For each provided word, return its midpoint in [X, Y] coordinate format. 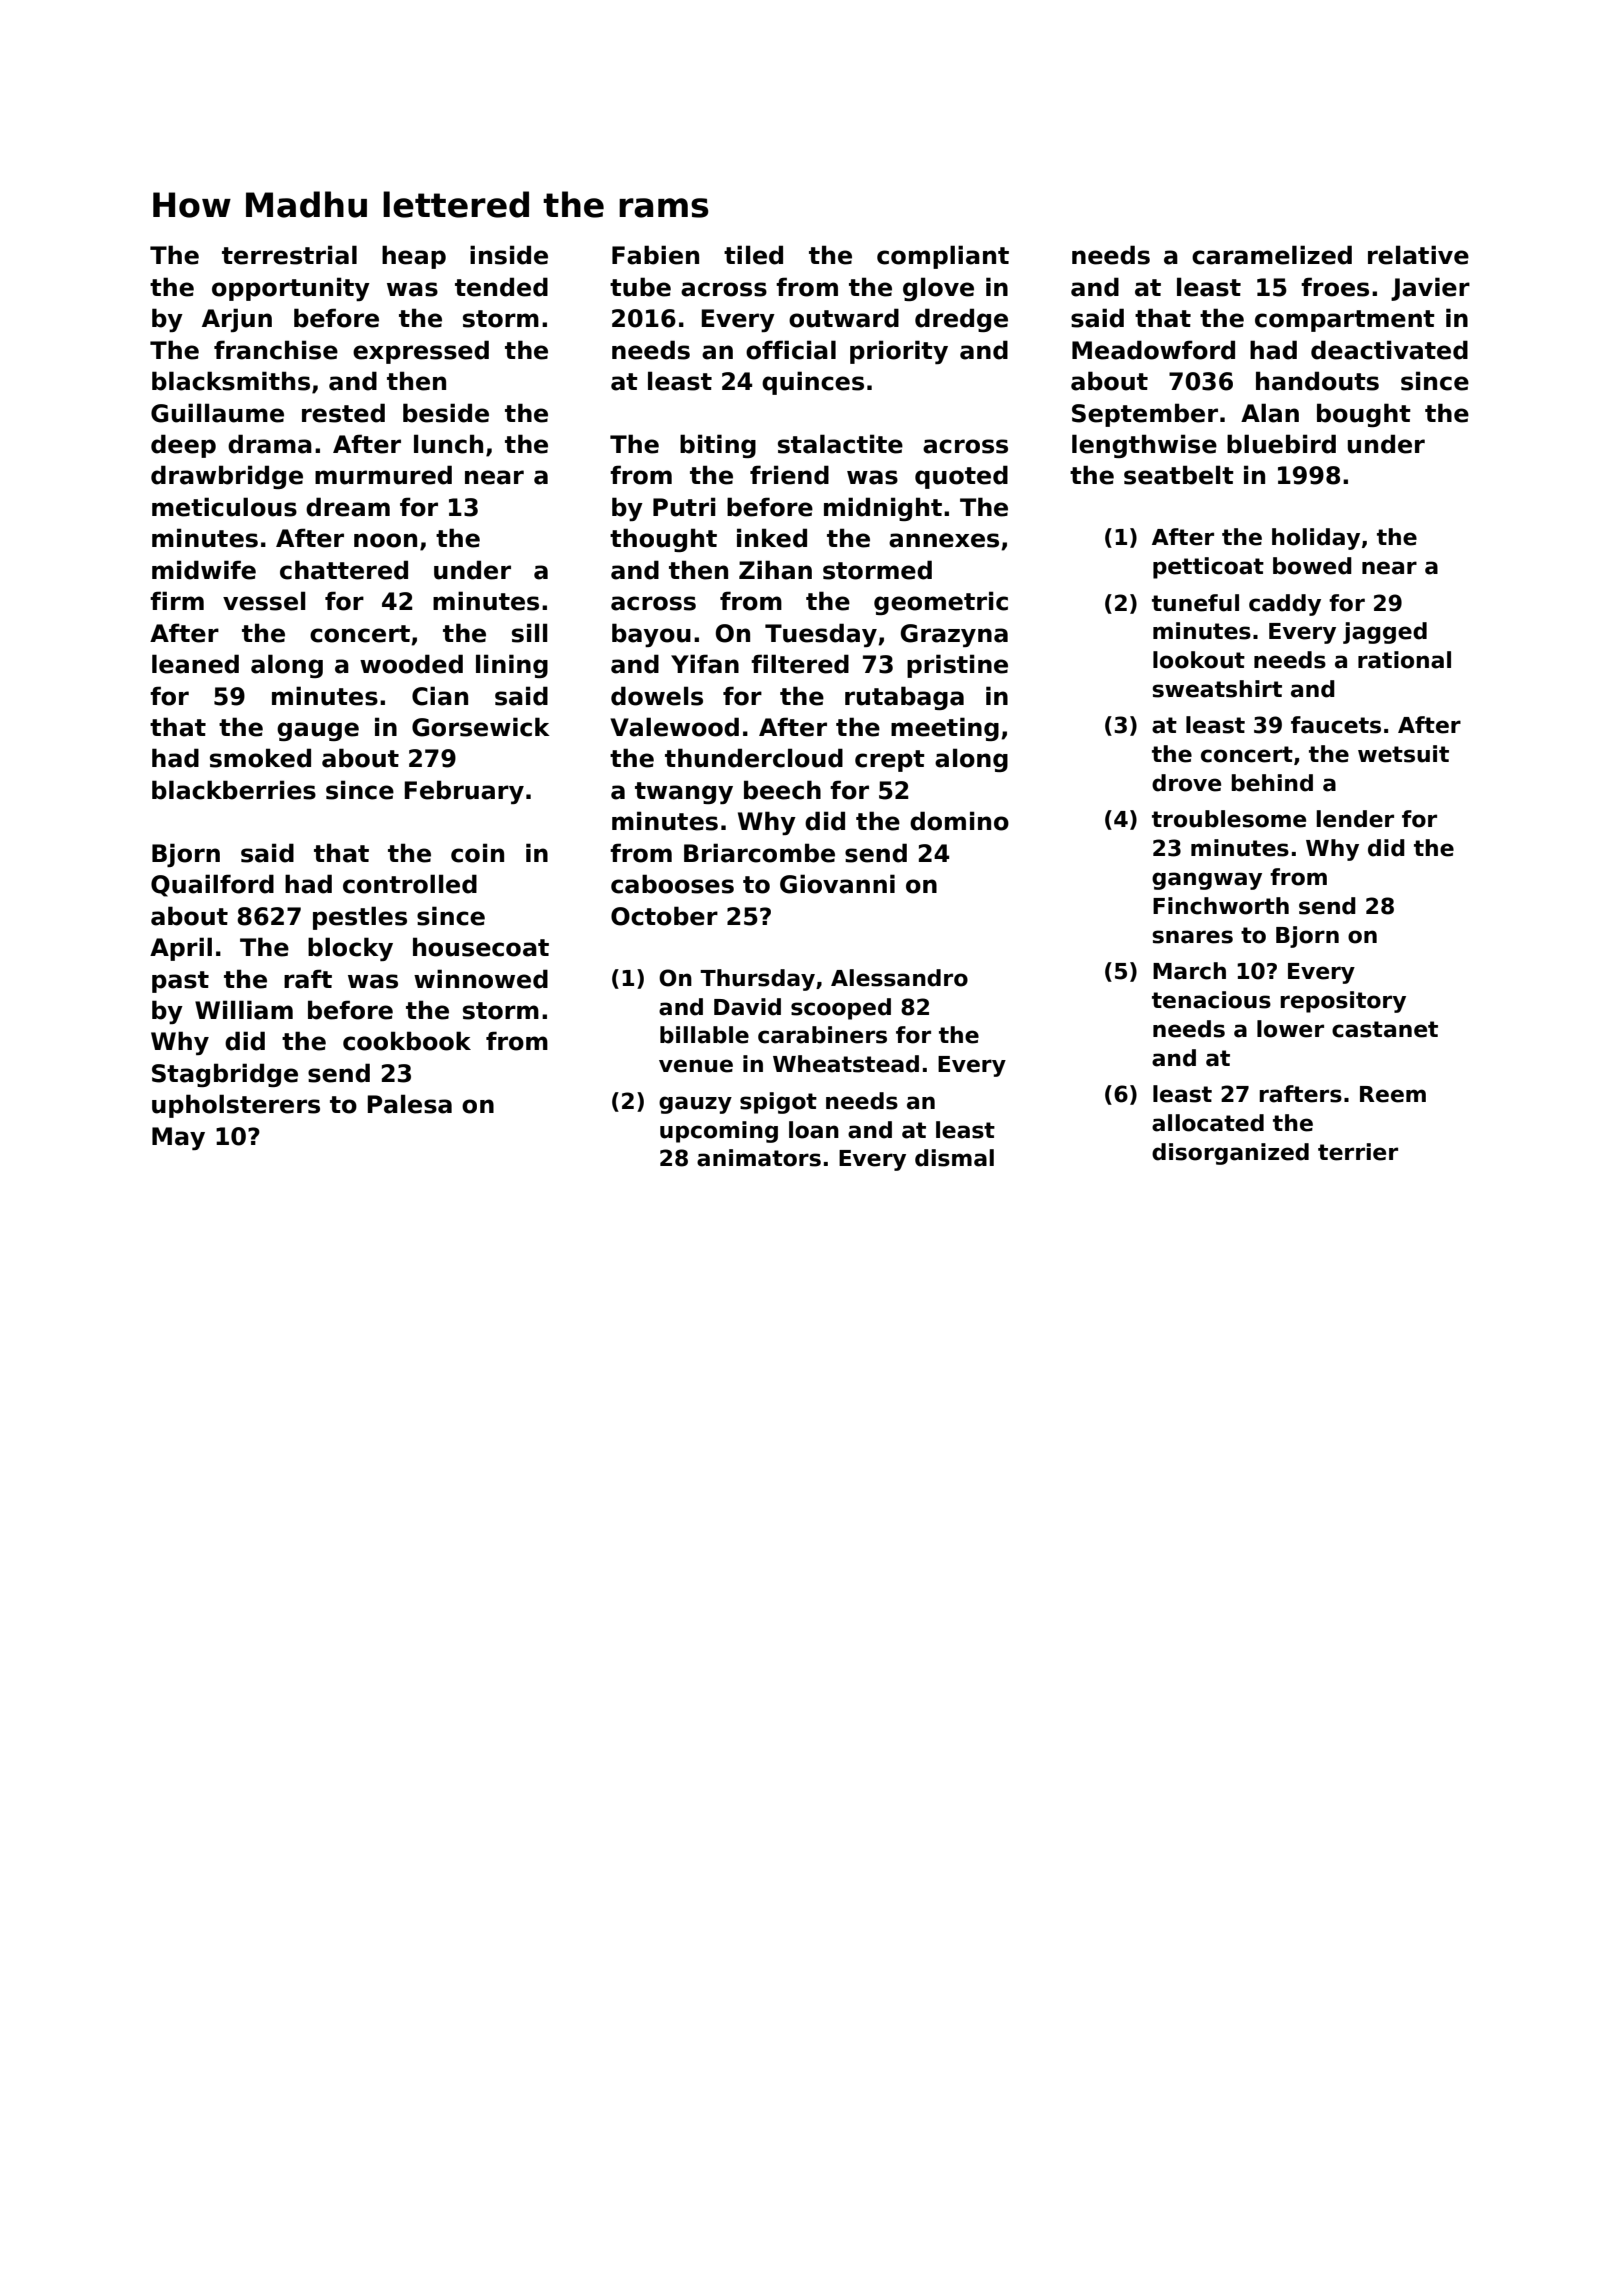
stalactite [840, 444]
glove [938, 289]
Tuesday [821, 635]
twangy [684, 793]
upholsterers [236, 1106]
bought [1364, 415]
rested [343, 413]
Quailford [212, 885]
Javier [1430, 289]
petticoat [1208, 568]
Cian [440, 696]
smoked [260, 758]
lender [1355, 819]
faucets [1336, 725]
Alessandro [899, 978]
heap [414, 257]
